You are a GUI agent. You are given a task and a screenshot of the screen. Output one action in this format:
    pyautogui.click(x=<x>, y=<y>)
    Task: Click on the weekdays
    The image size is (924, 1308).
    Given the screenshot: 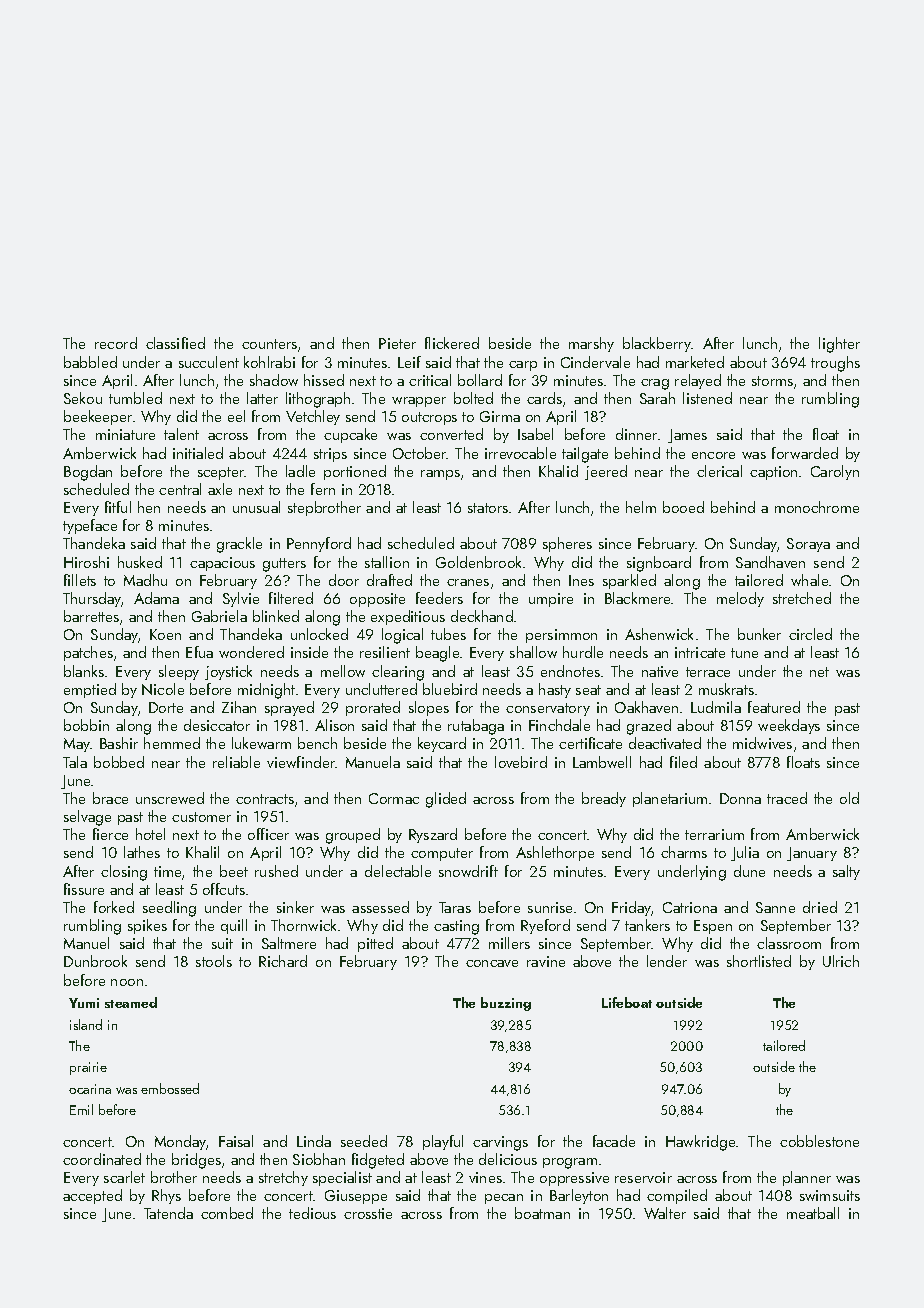 What is the action you would take?
    pyautogui.click(x=789, y=726)
